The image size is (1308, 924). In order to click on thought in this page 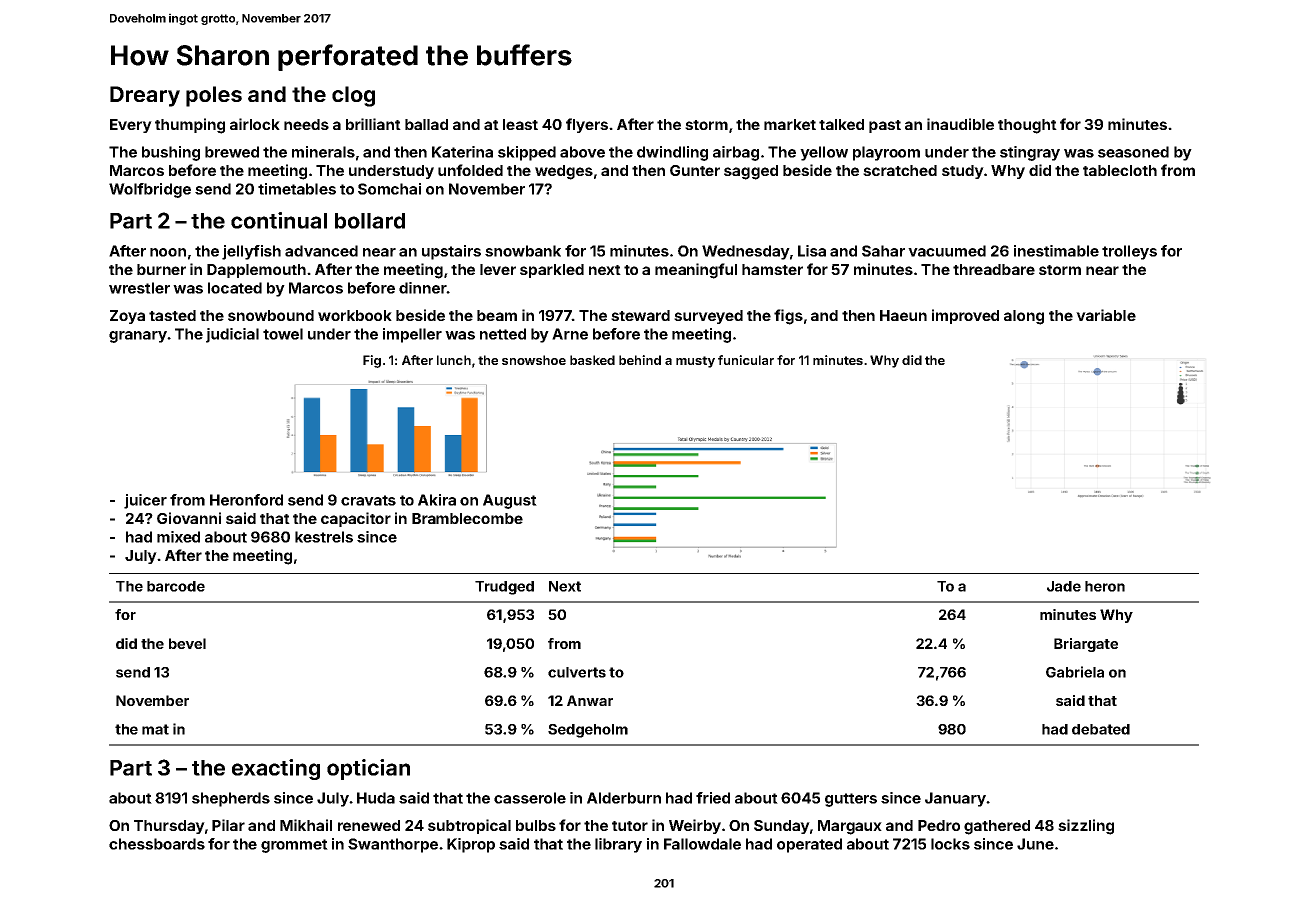, I will do `click(1027, 126)`.
